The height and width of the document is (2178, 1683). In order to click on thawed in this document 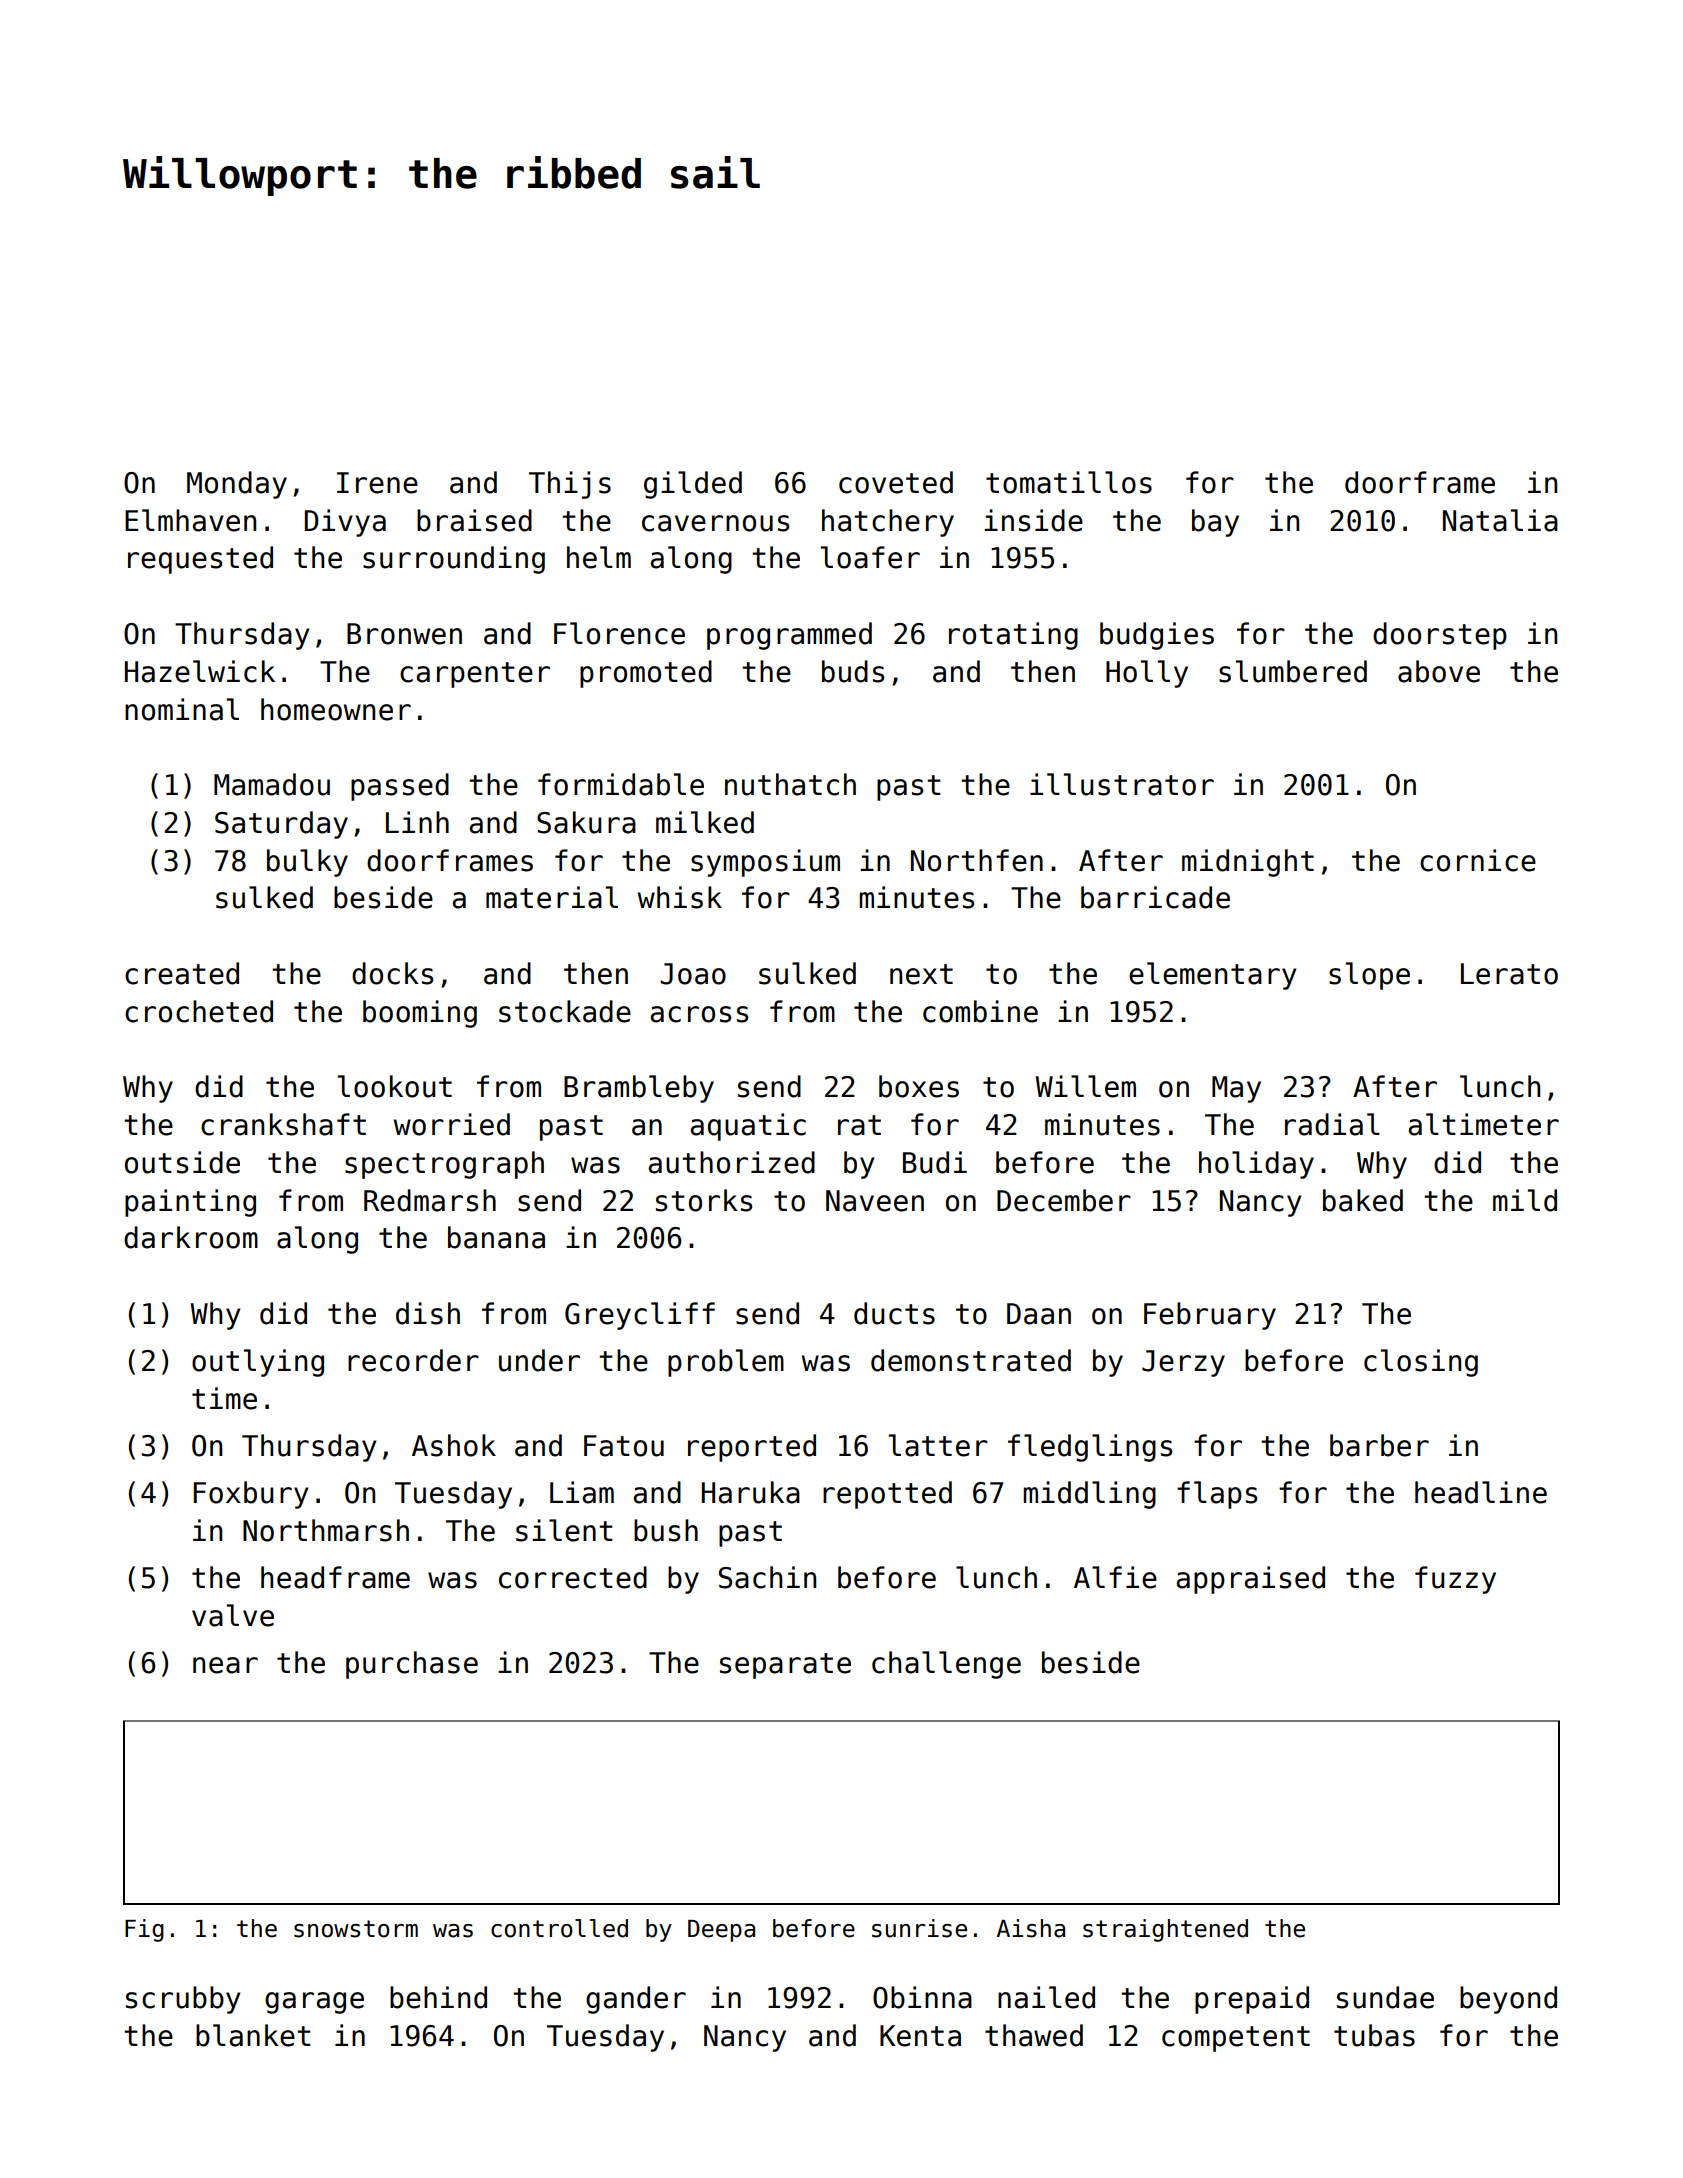, I will do `click(1034, 2035)`.
